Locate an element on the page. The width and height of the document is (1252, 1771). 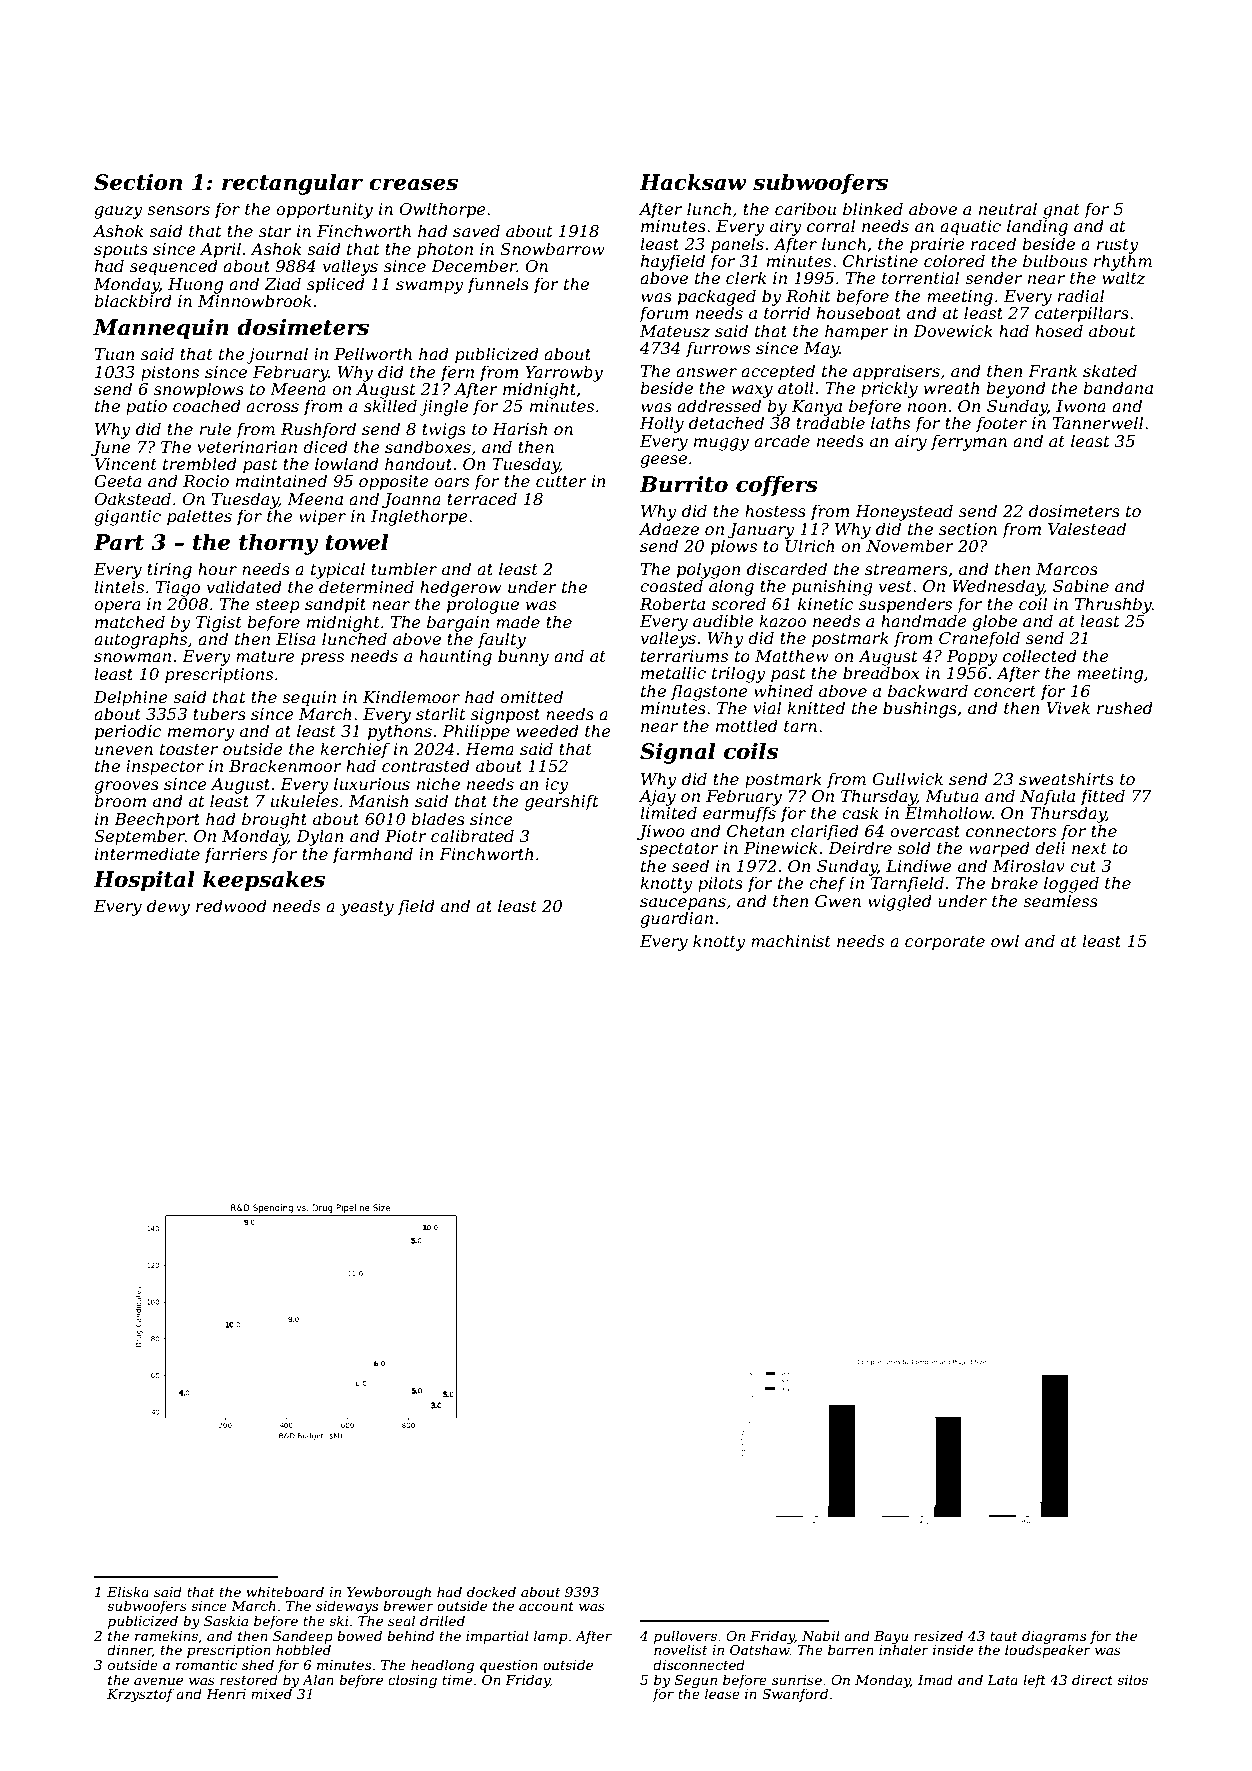
press is located at coordinates (322, 659).
